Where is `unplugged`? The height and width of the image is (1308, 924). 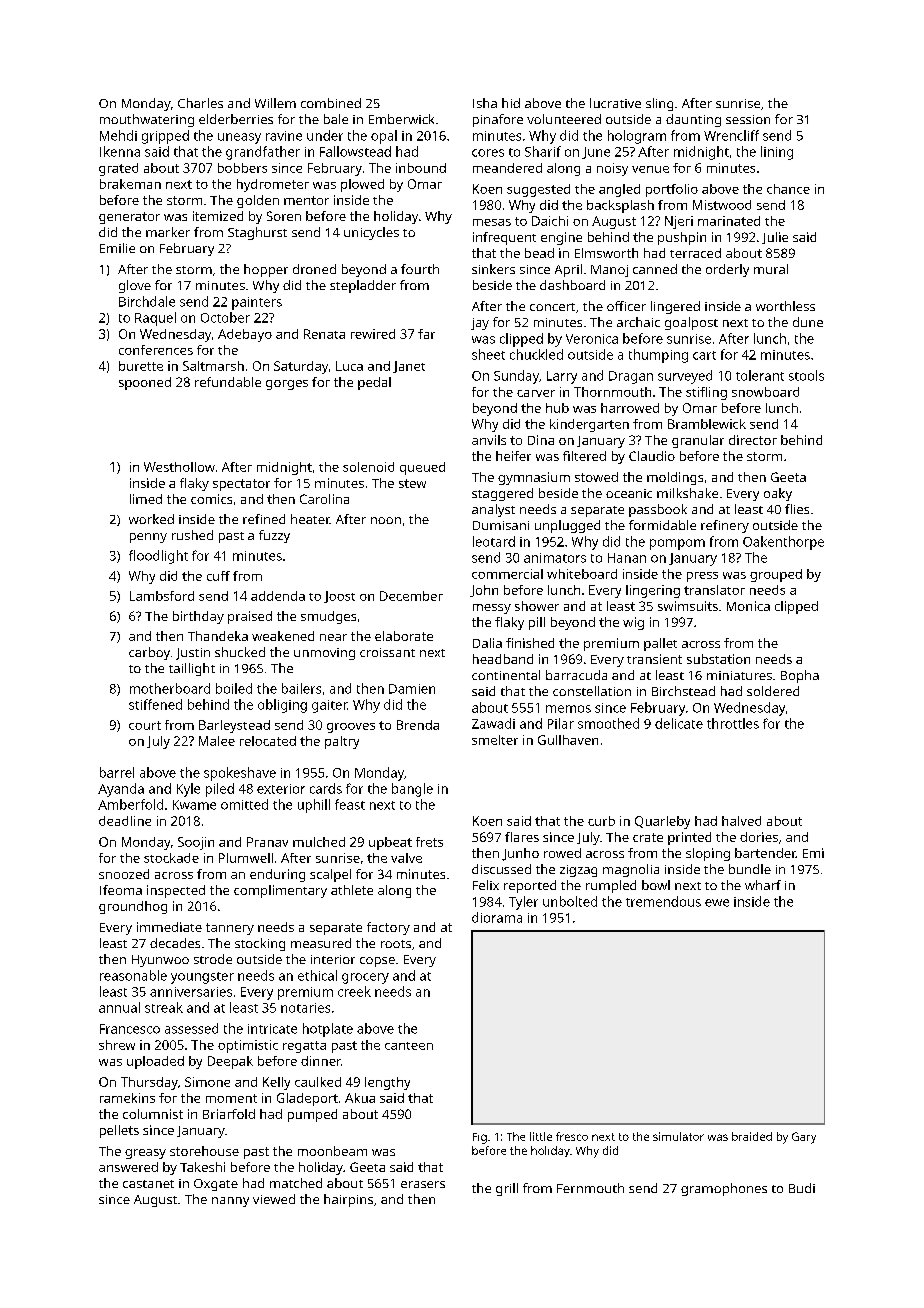
unplugged is located at coordinates (567, 526).
